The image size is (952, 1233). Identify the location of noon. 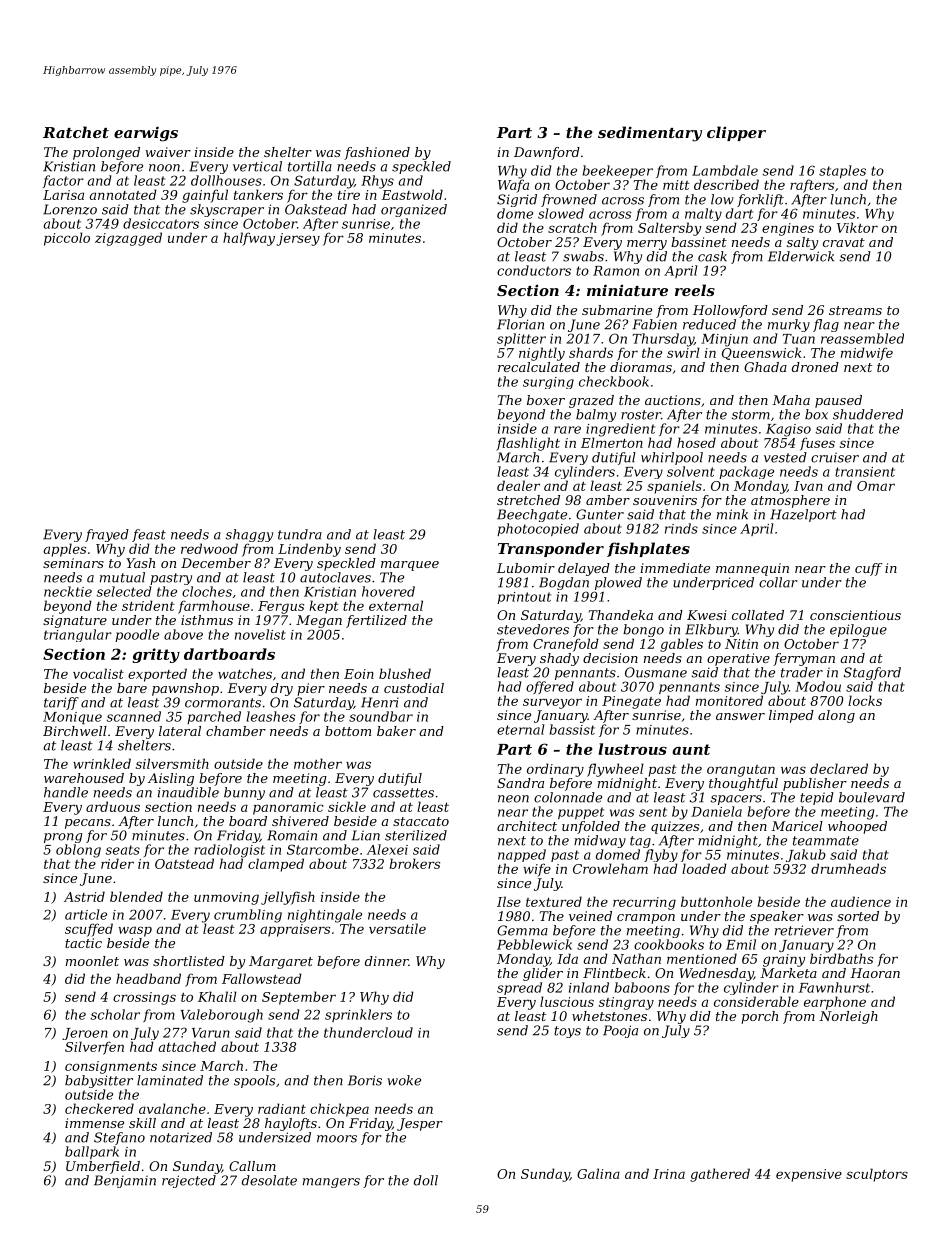
(164, 168).
